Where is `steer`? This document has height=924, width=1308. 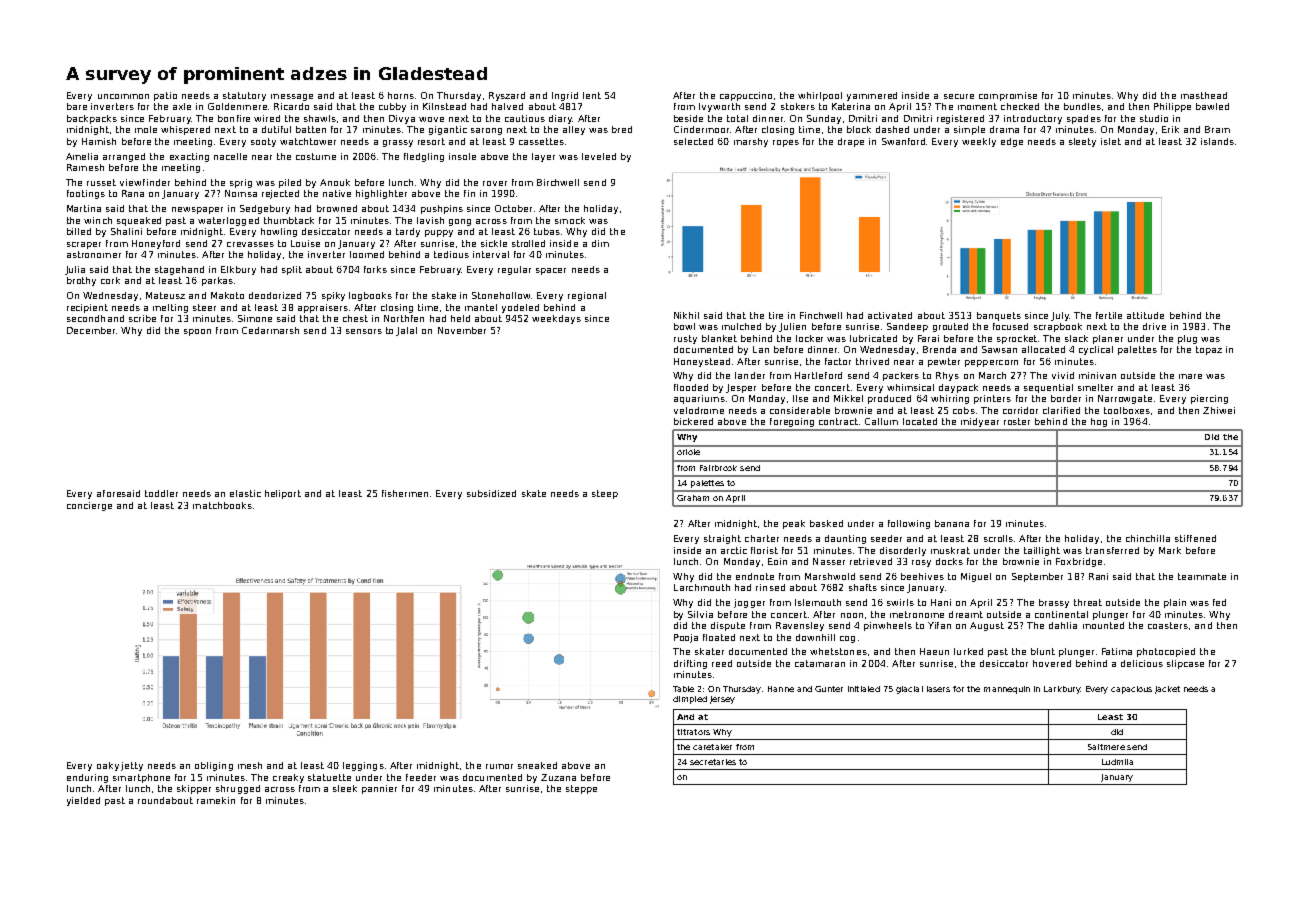
steer is located at coordinates (204, 307).
